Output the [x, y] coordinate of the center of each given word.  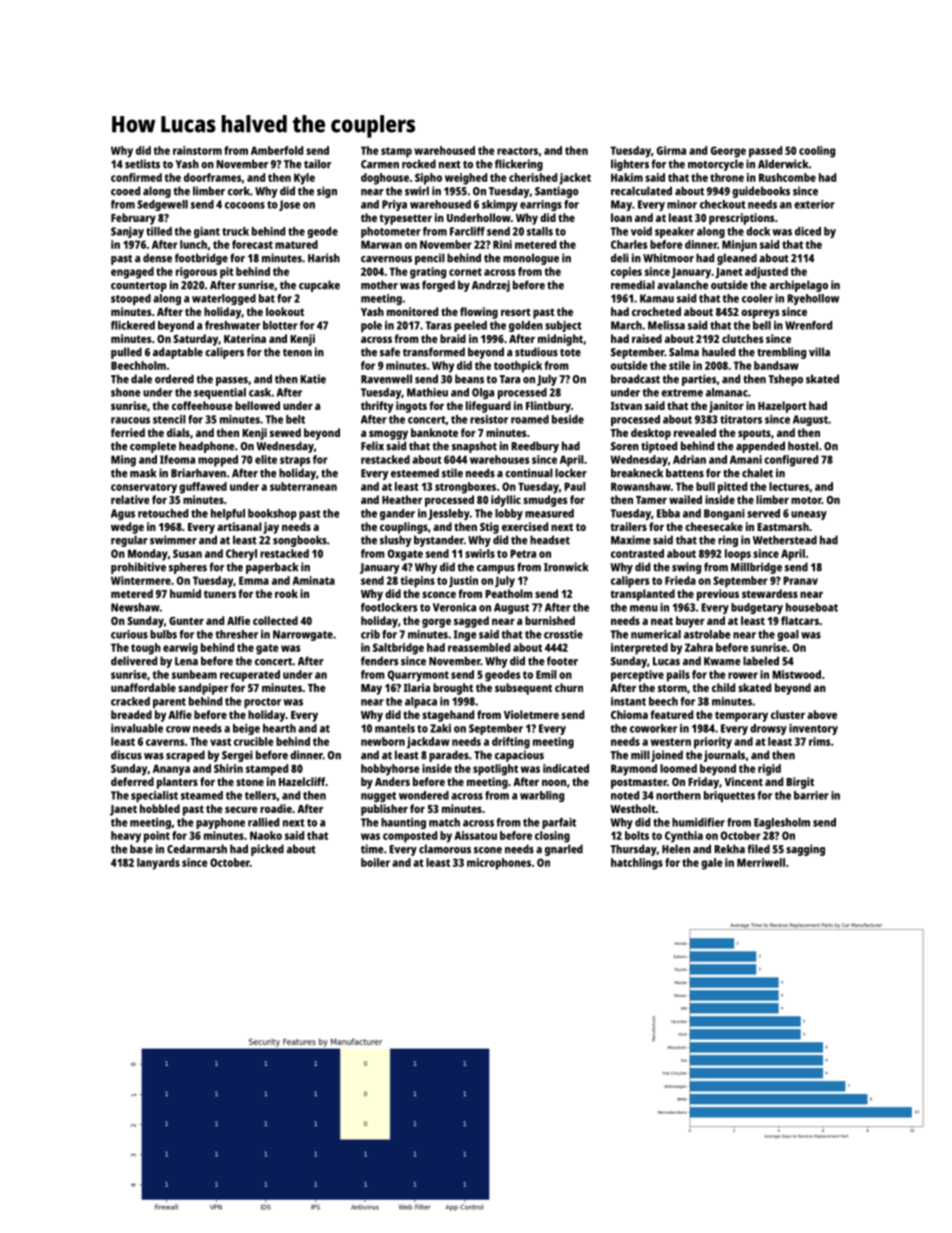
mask [143, 473]
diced [808, 231]
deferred [132, 781]
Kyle [304, 179]
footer [562, 661]
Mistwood [796, 674]
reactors [517, 151]
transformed [434, 352]
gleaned [737, 259]
